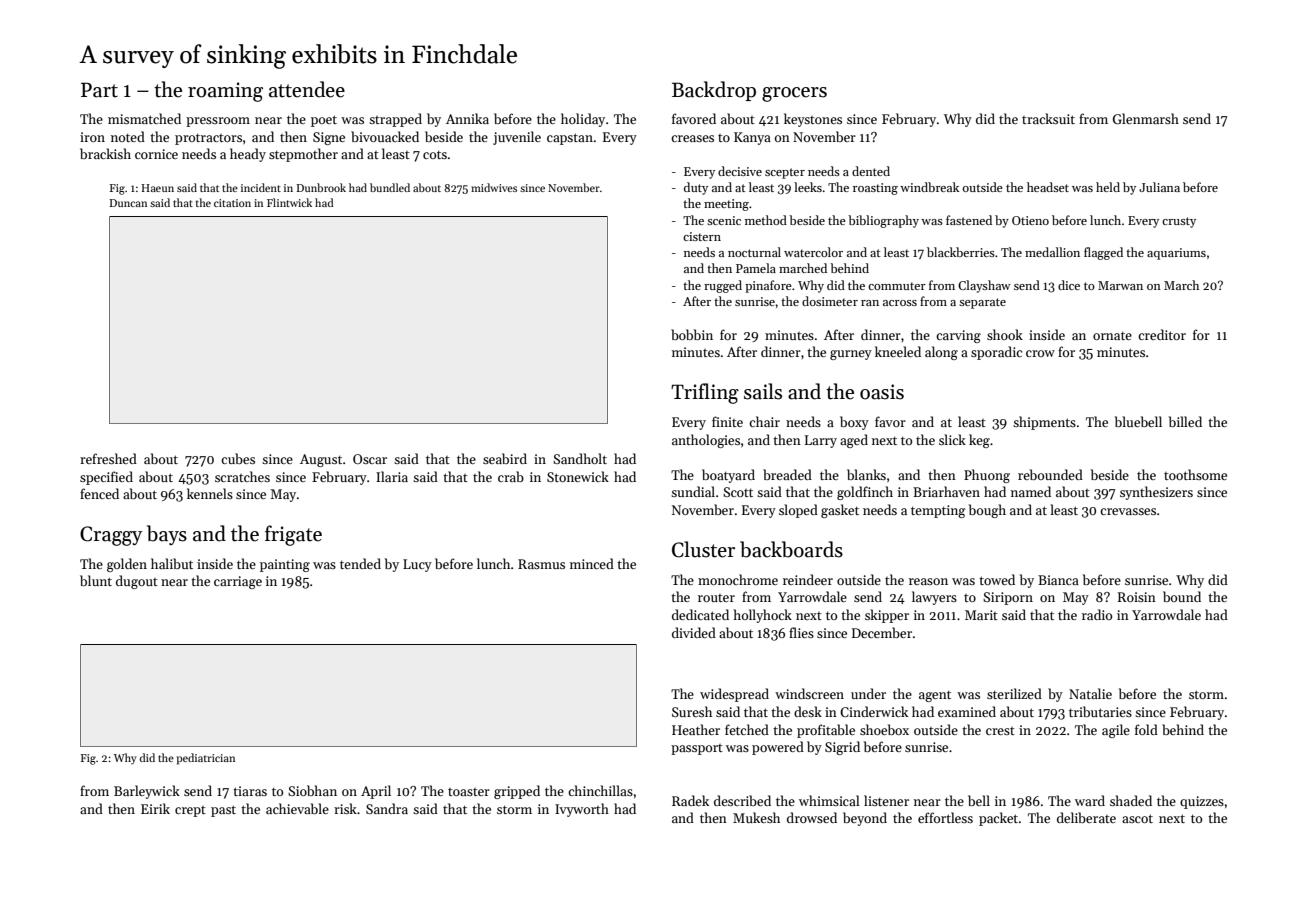 The width and height of the image is (1308, 924). What do you see at coordinates (883, 221) in the image?
I see `bibliography` at bounding box center [883, 221].
